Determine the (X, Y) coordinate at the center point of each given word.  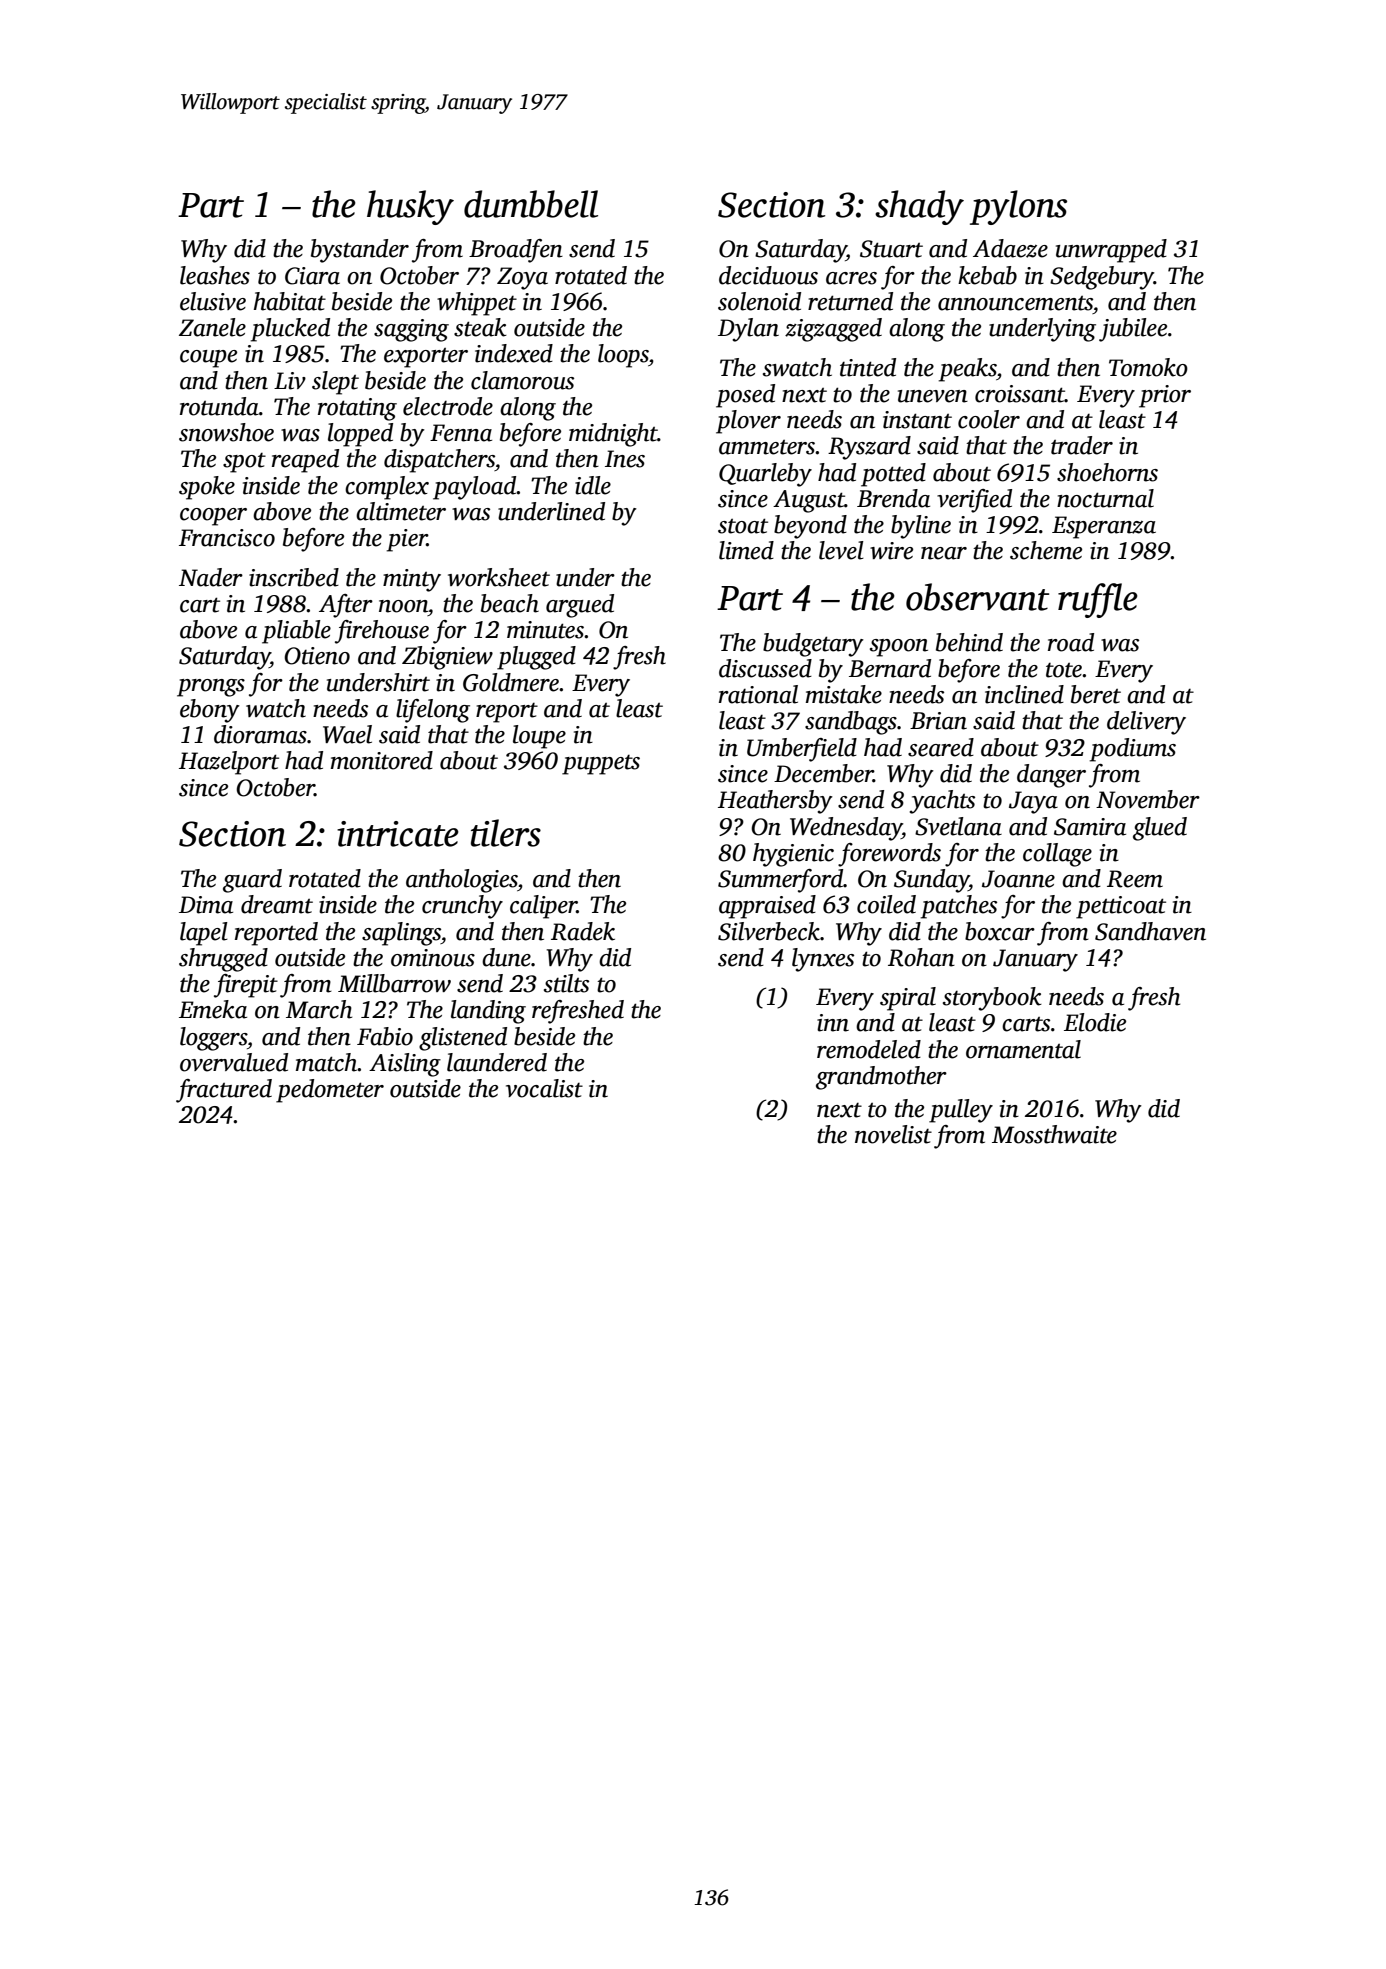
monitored (382, 760)
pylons (1018, 207)
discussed (765, 668)
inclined (1024, 694)
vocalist (544, 1088)
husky (410, 207)
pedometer (330, 1091)
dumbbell (531, 204)
